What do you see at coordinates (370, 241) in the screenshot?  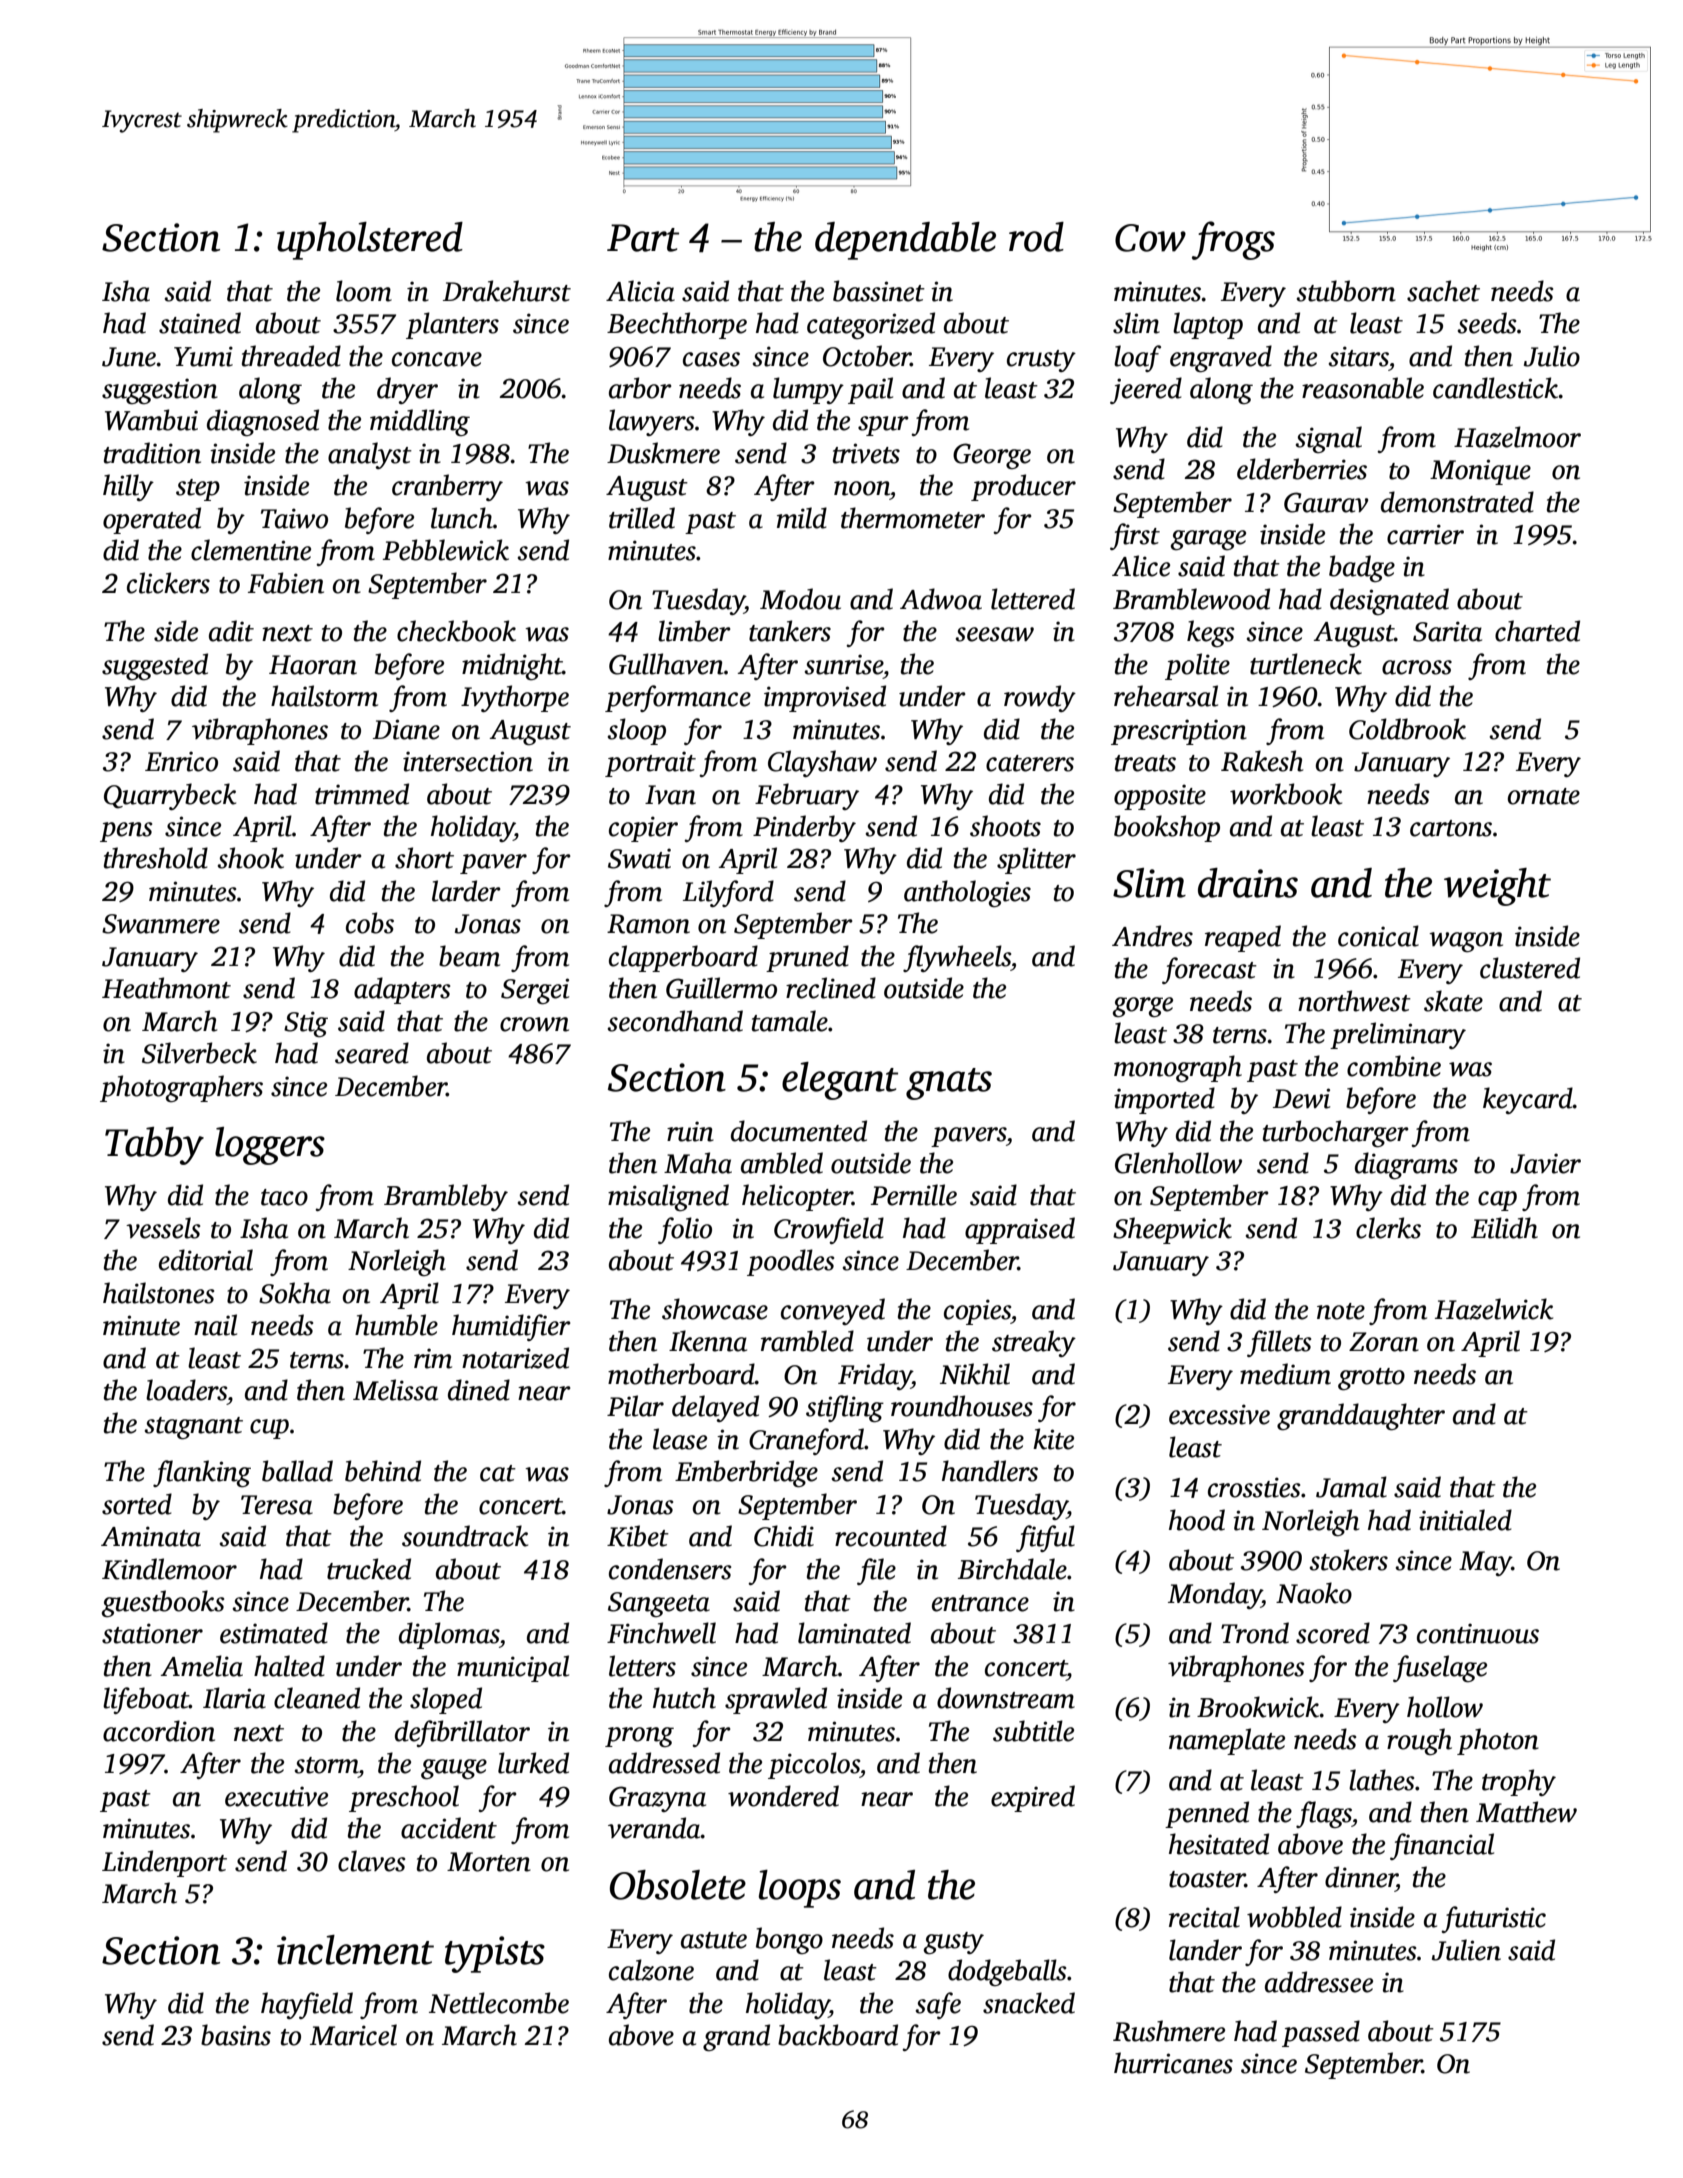 I see `upholstered` at bounding box center [370, 241].
